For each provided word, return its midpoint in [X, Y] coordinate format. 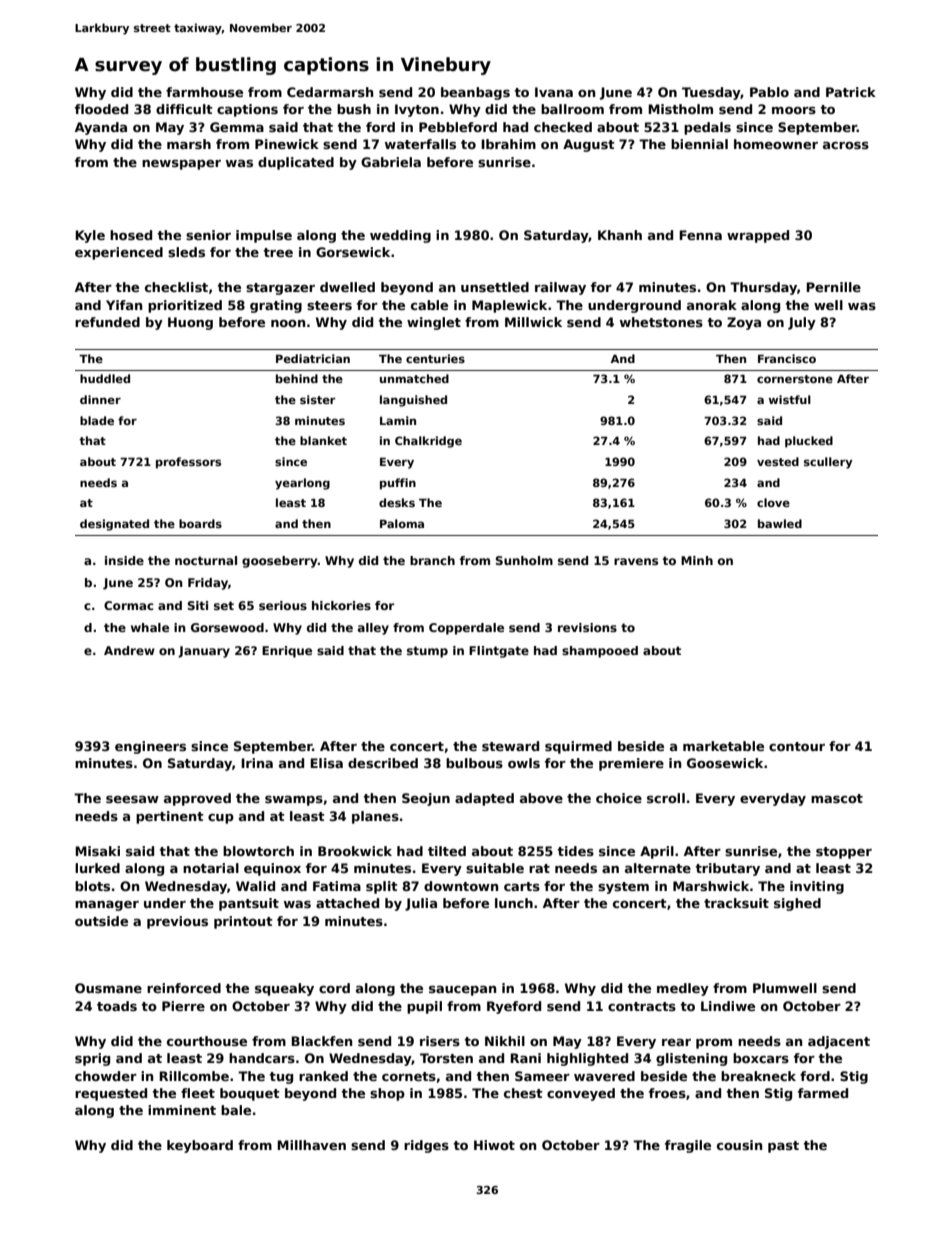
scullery [828, 463]
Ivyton [417, 110]
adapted [484, 799]
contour [797, 746]
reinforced [184, 988]
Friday [208, 584]
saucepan [462, 991]
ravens [636, 561]
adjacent [839, 1042]
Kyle [90, 236]
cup [221, 819]
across [846, 145]
